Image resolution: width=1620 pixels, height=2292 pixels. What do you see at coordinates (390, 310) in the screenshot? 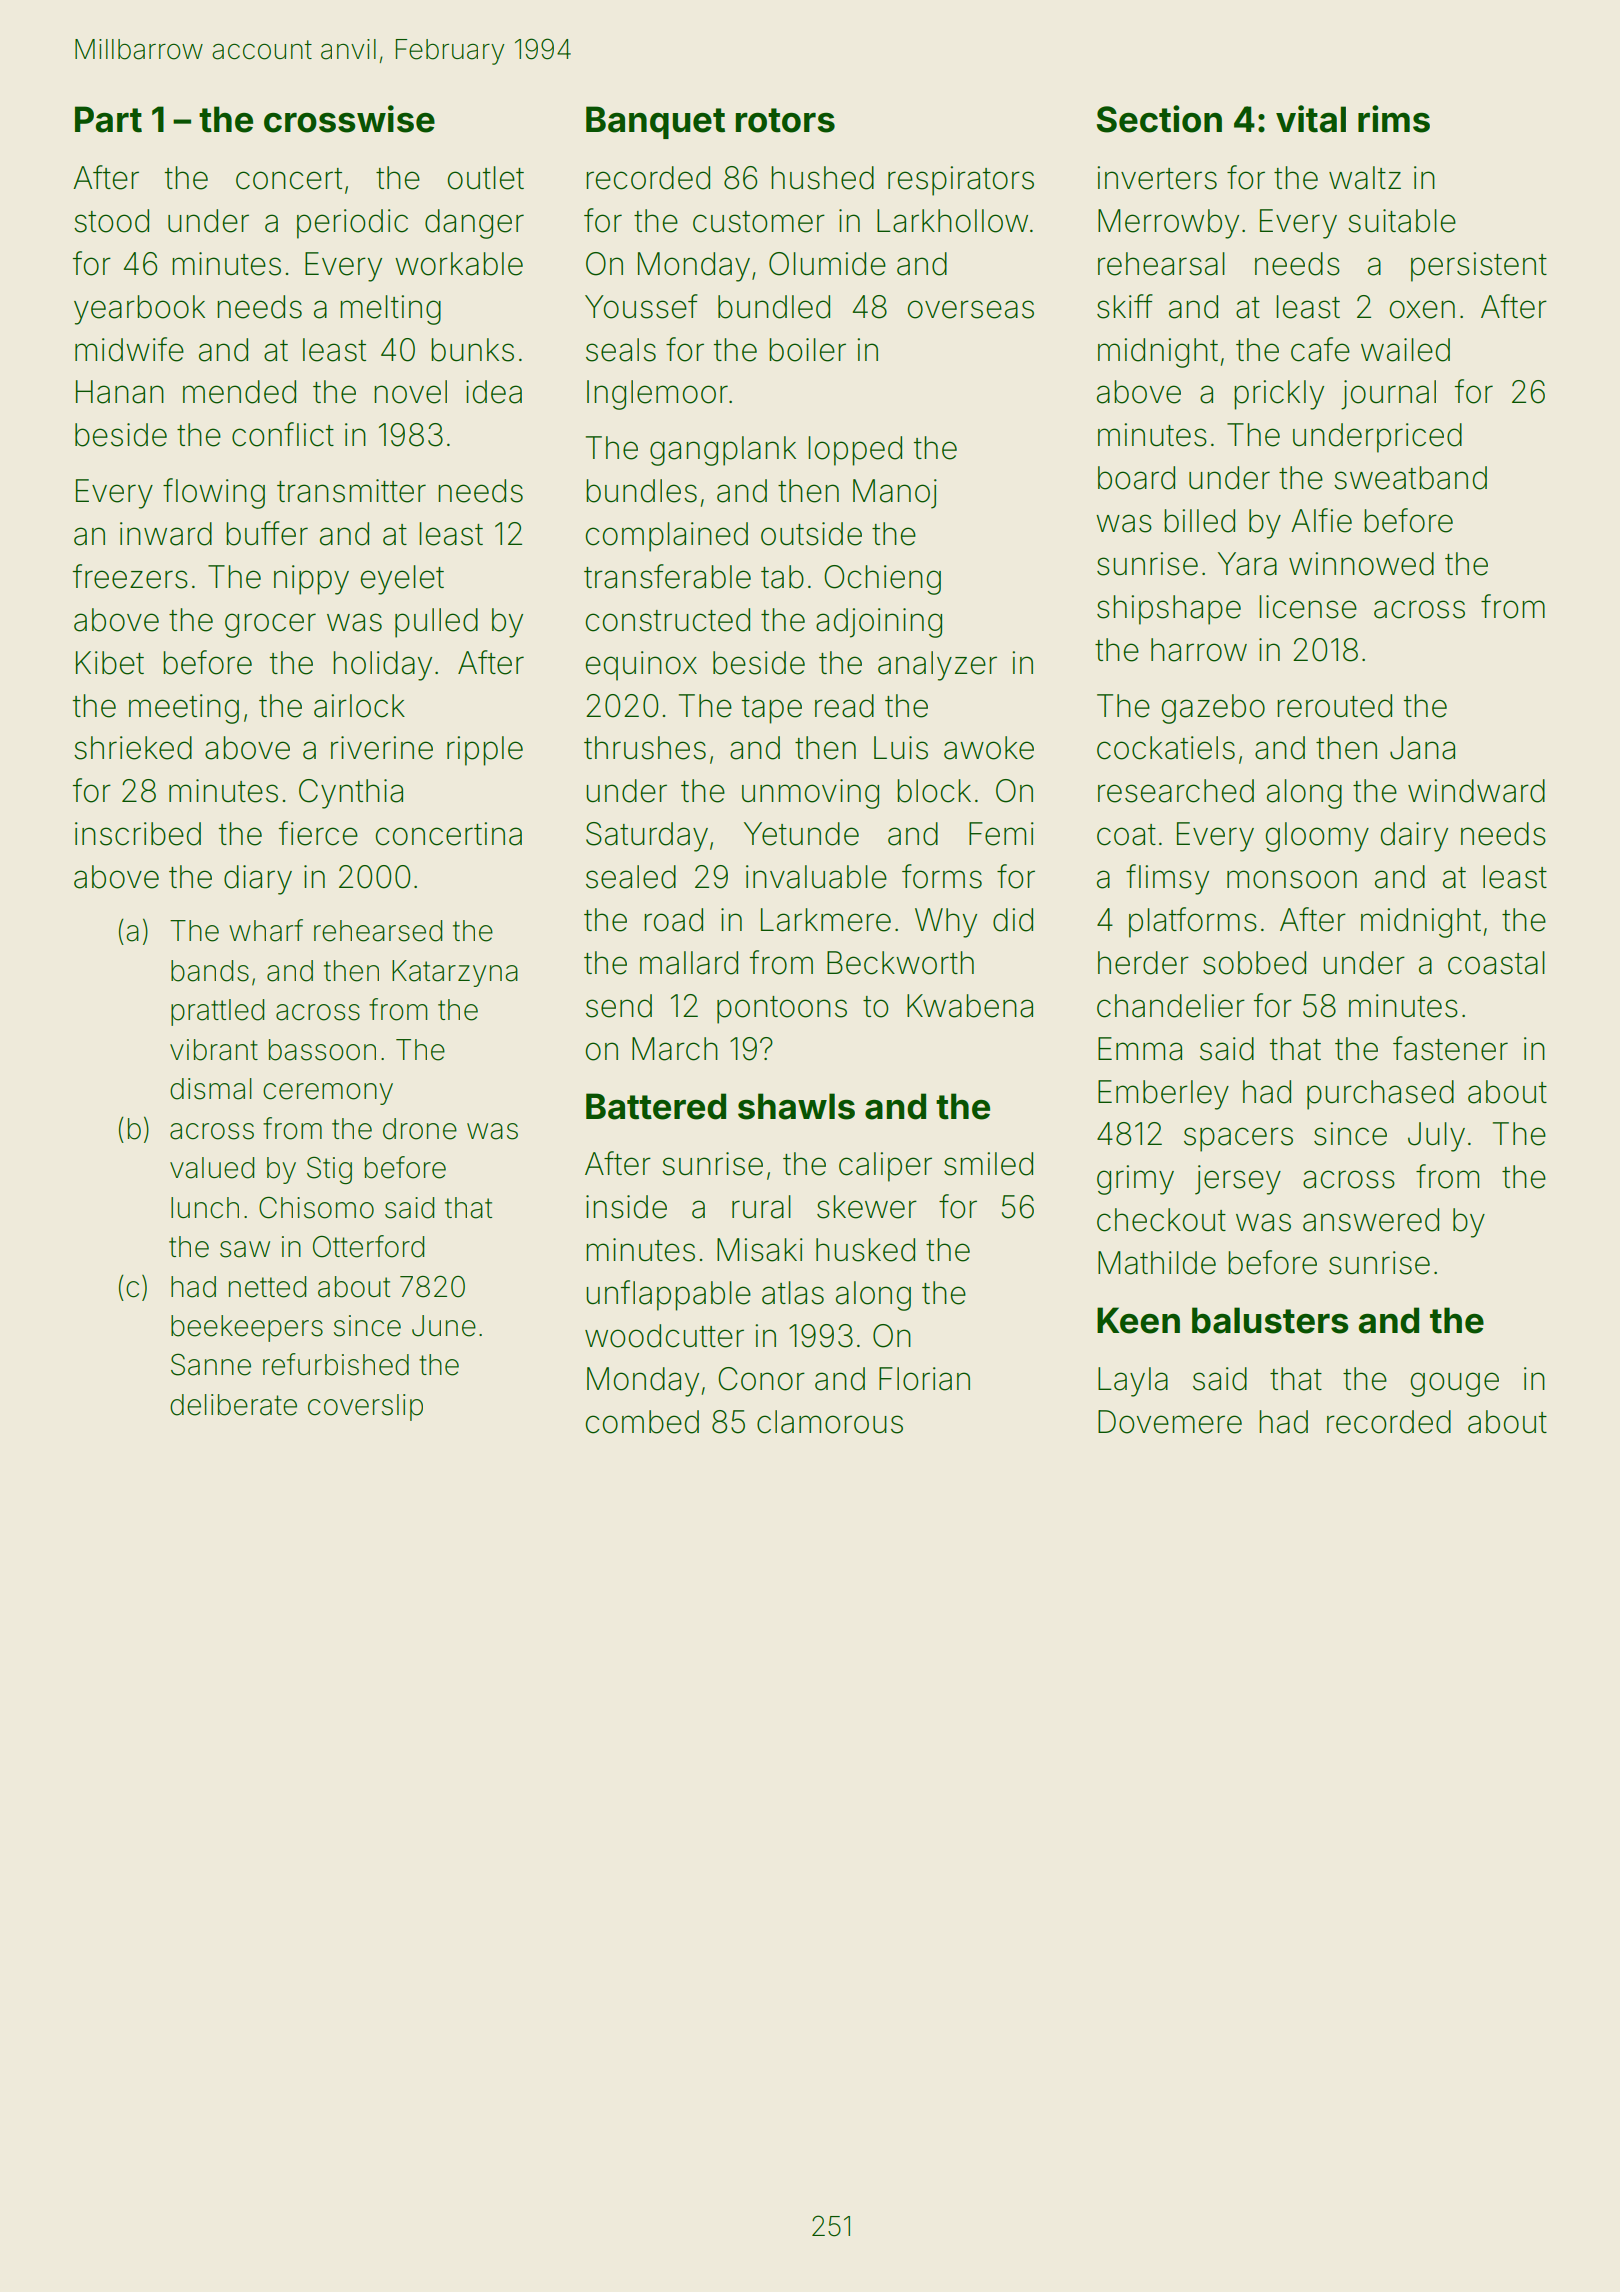
I see `melting` at bounding box center [390, 310].
